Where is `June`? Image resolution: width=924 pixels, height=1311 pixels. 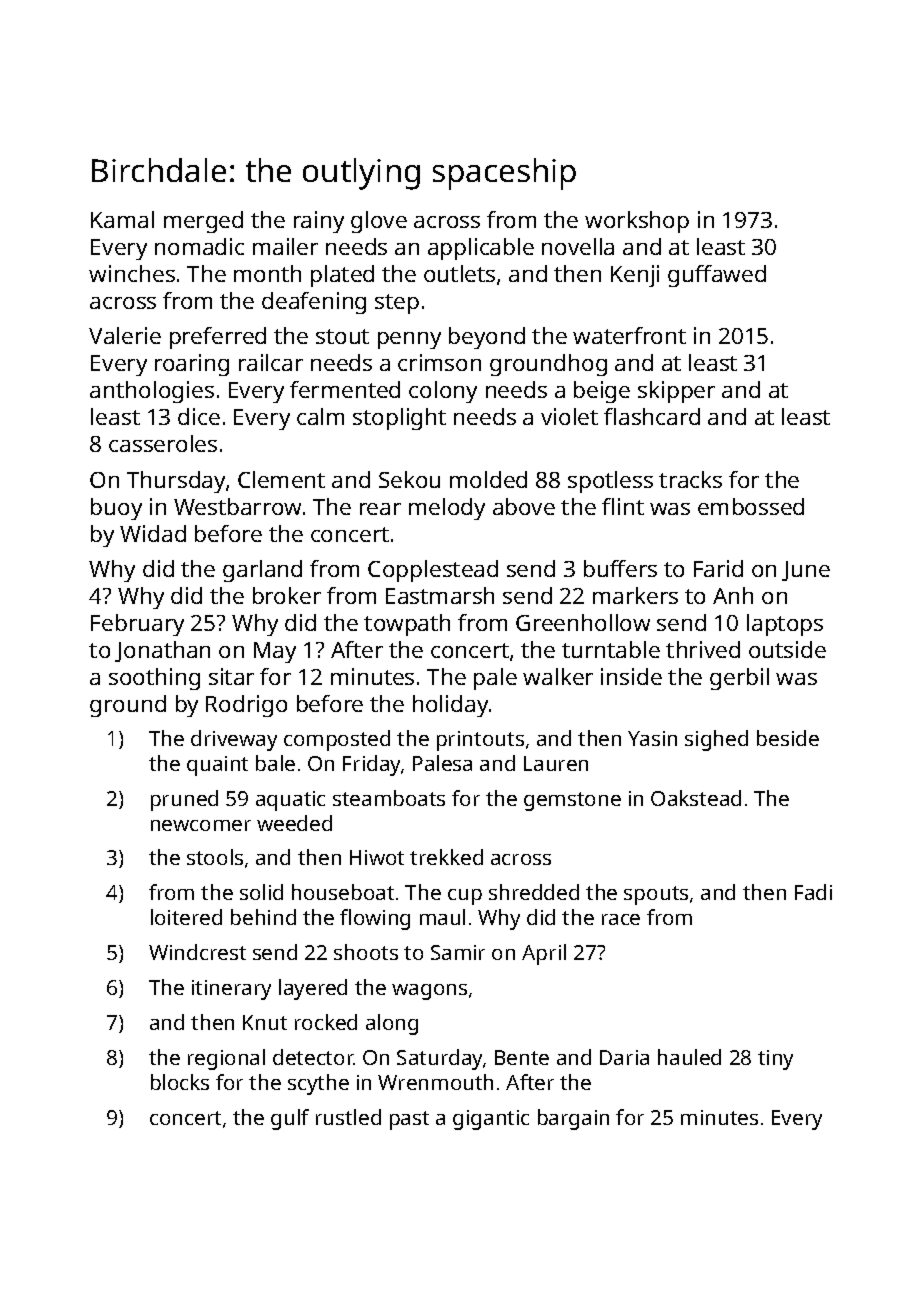 June is located at coordinates (806, 571).
